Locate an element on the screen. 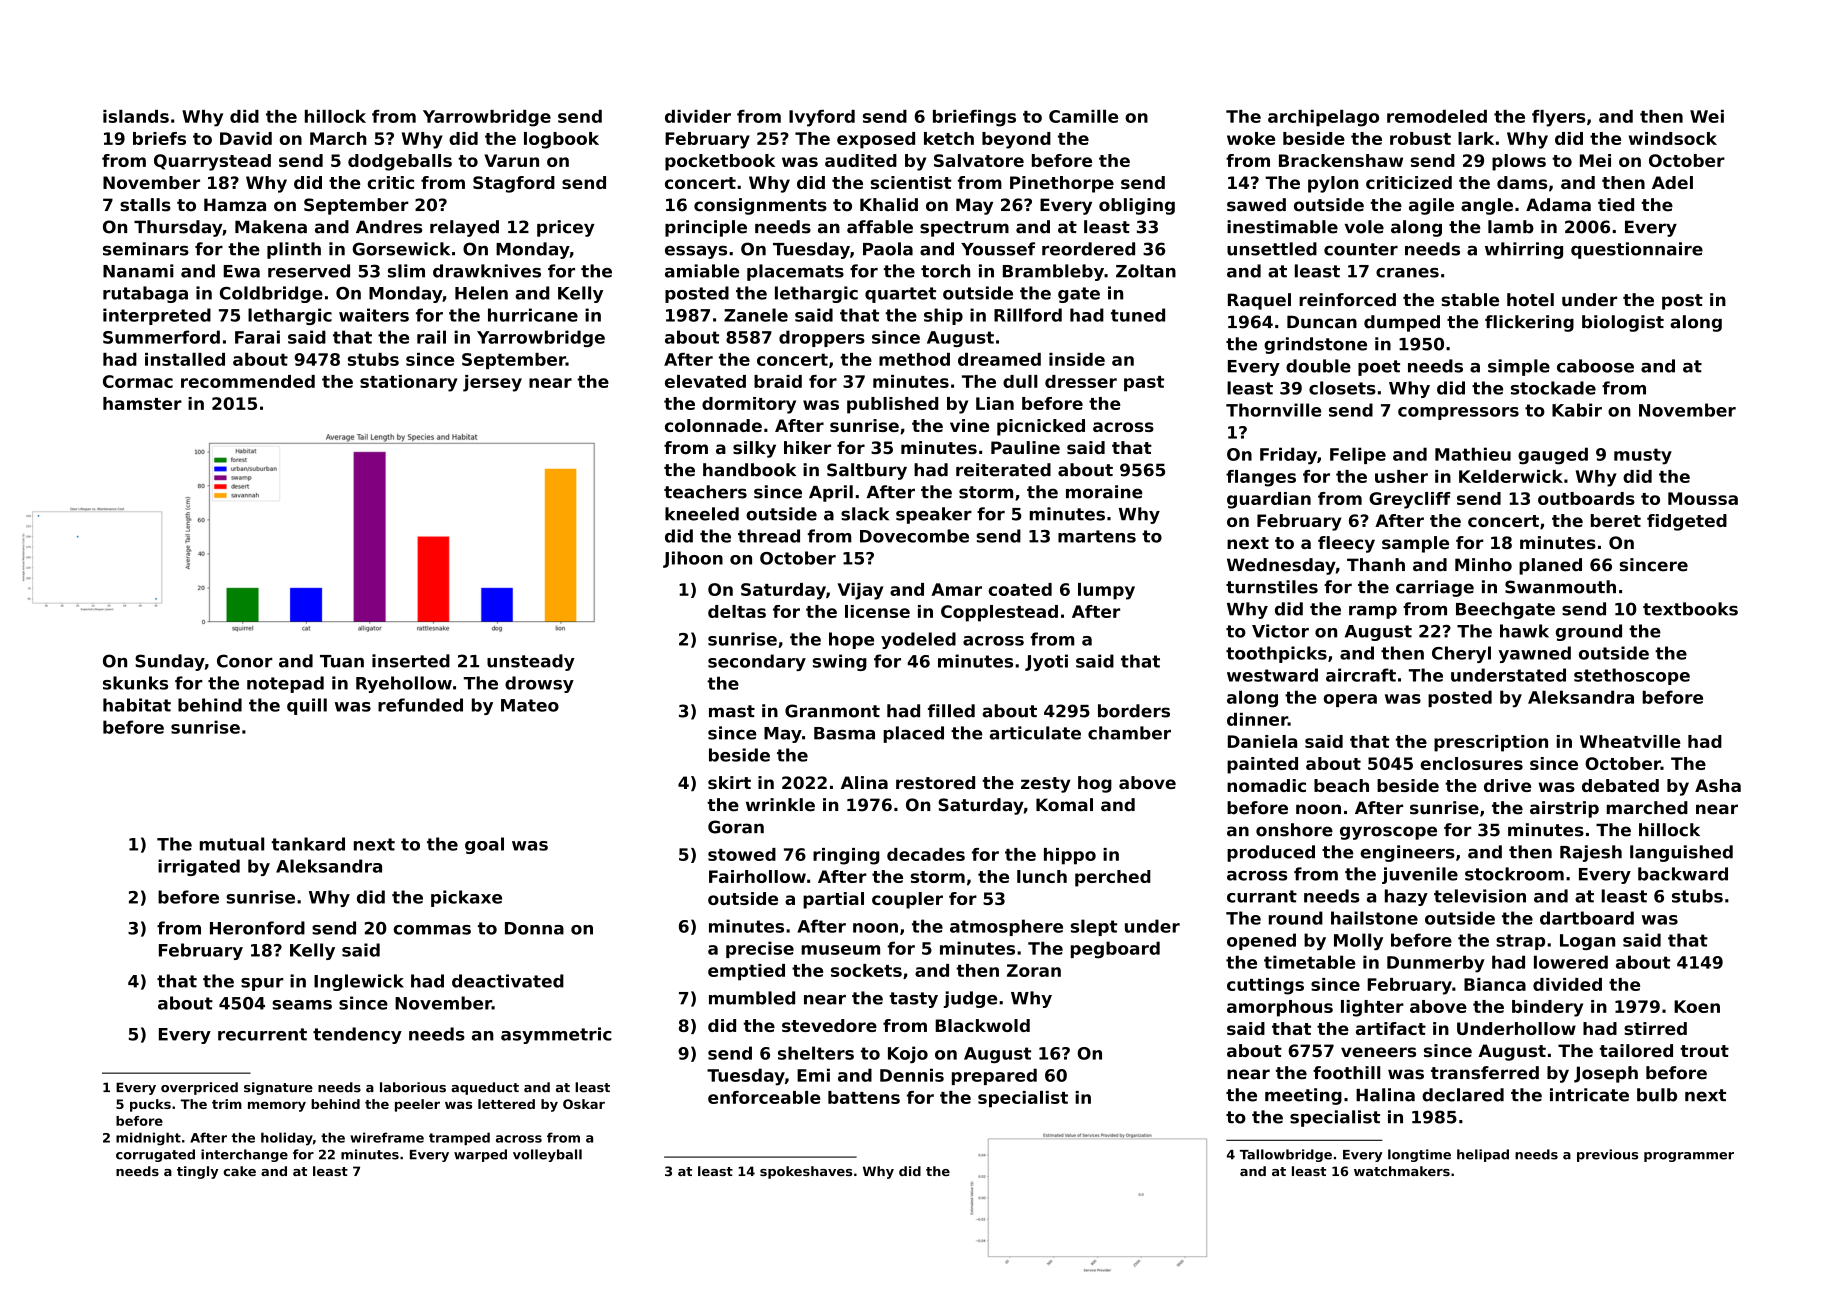  fidgeted is located at coordinates (1687, 522).
